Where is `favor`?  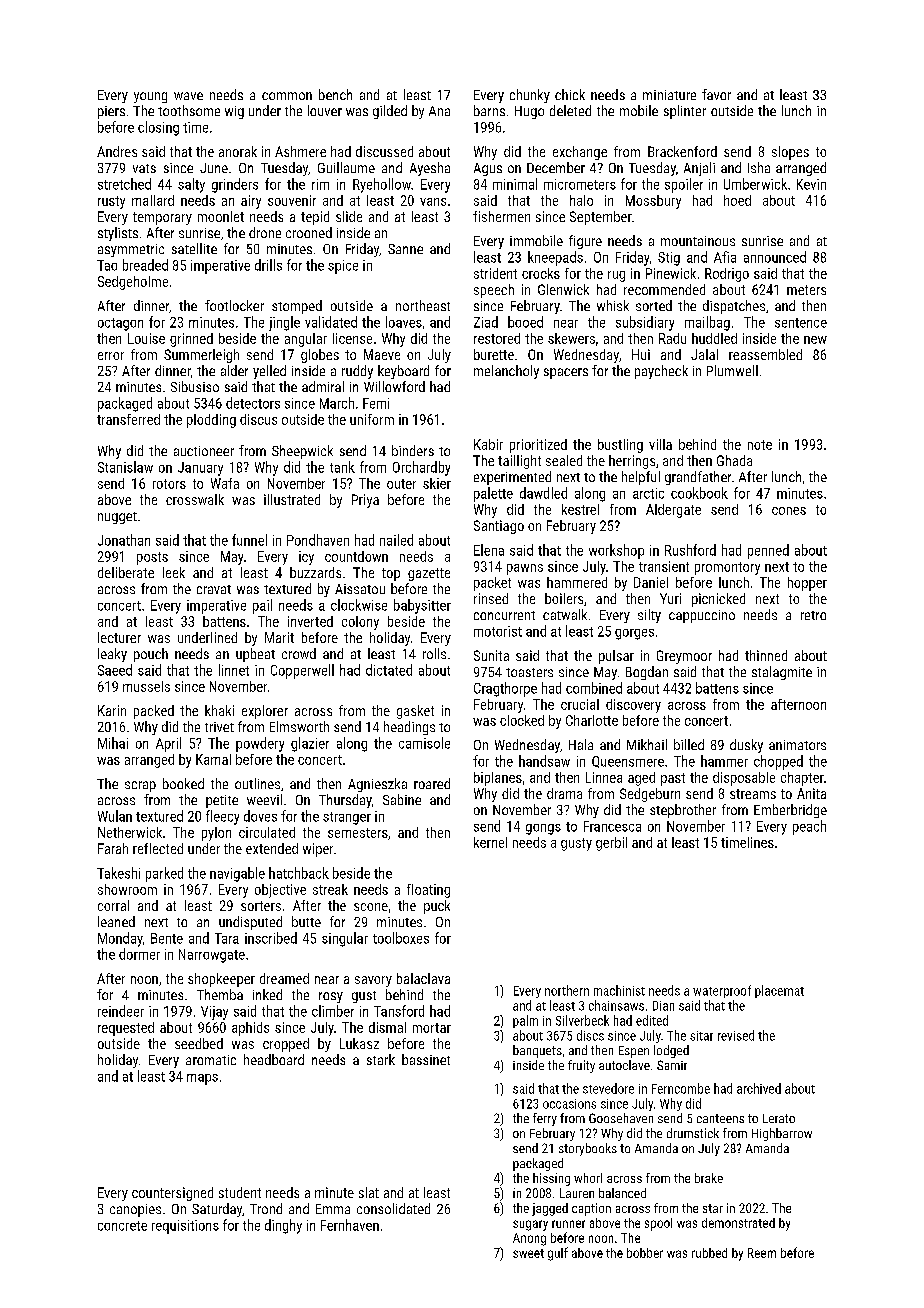 favor is located at coordinates (716, 94).
